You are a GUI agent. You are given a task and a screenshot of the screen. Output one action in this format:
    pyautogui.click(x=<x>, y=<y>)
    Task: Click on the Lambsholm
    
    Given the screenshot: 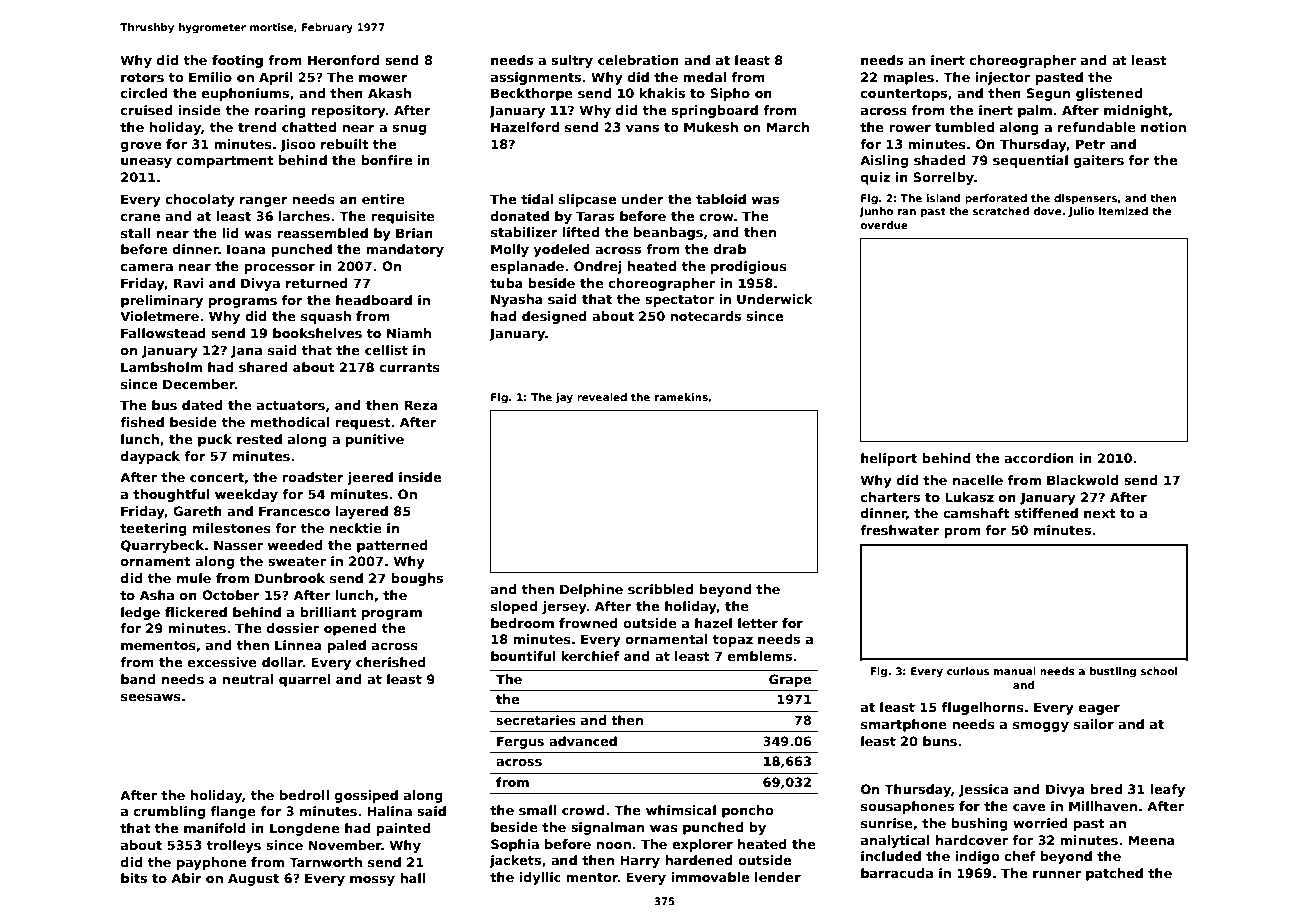 What is the action you would take?
    pyautogui.click(x=161, y=367)
